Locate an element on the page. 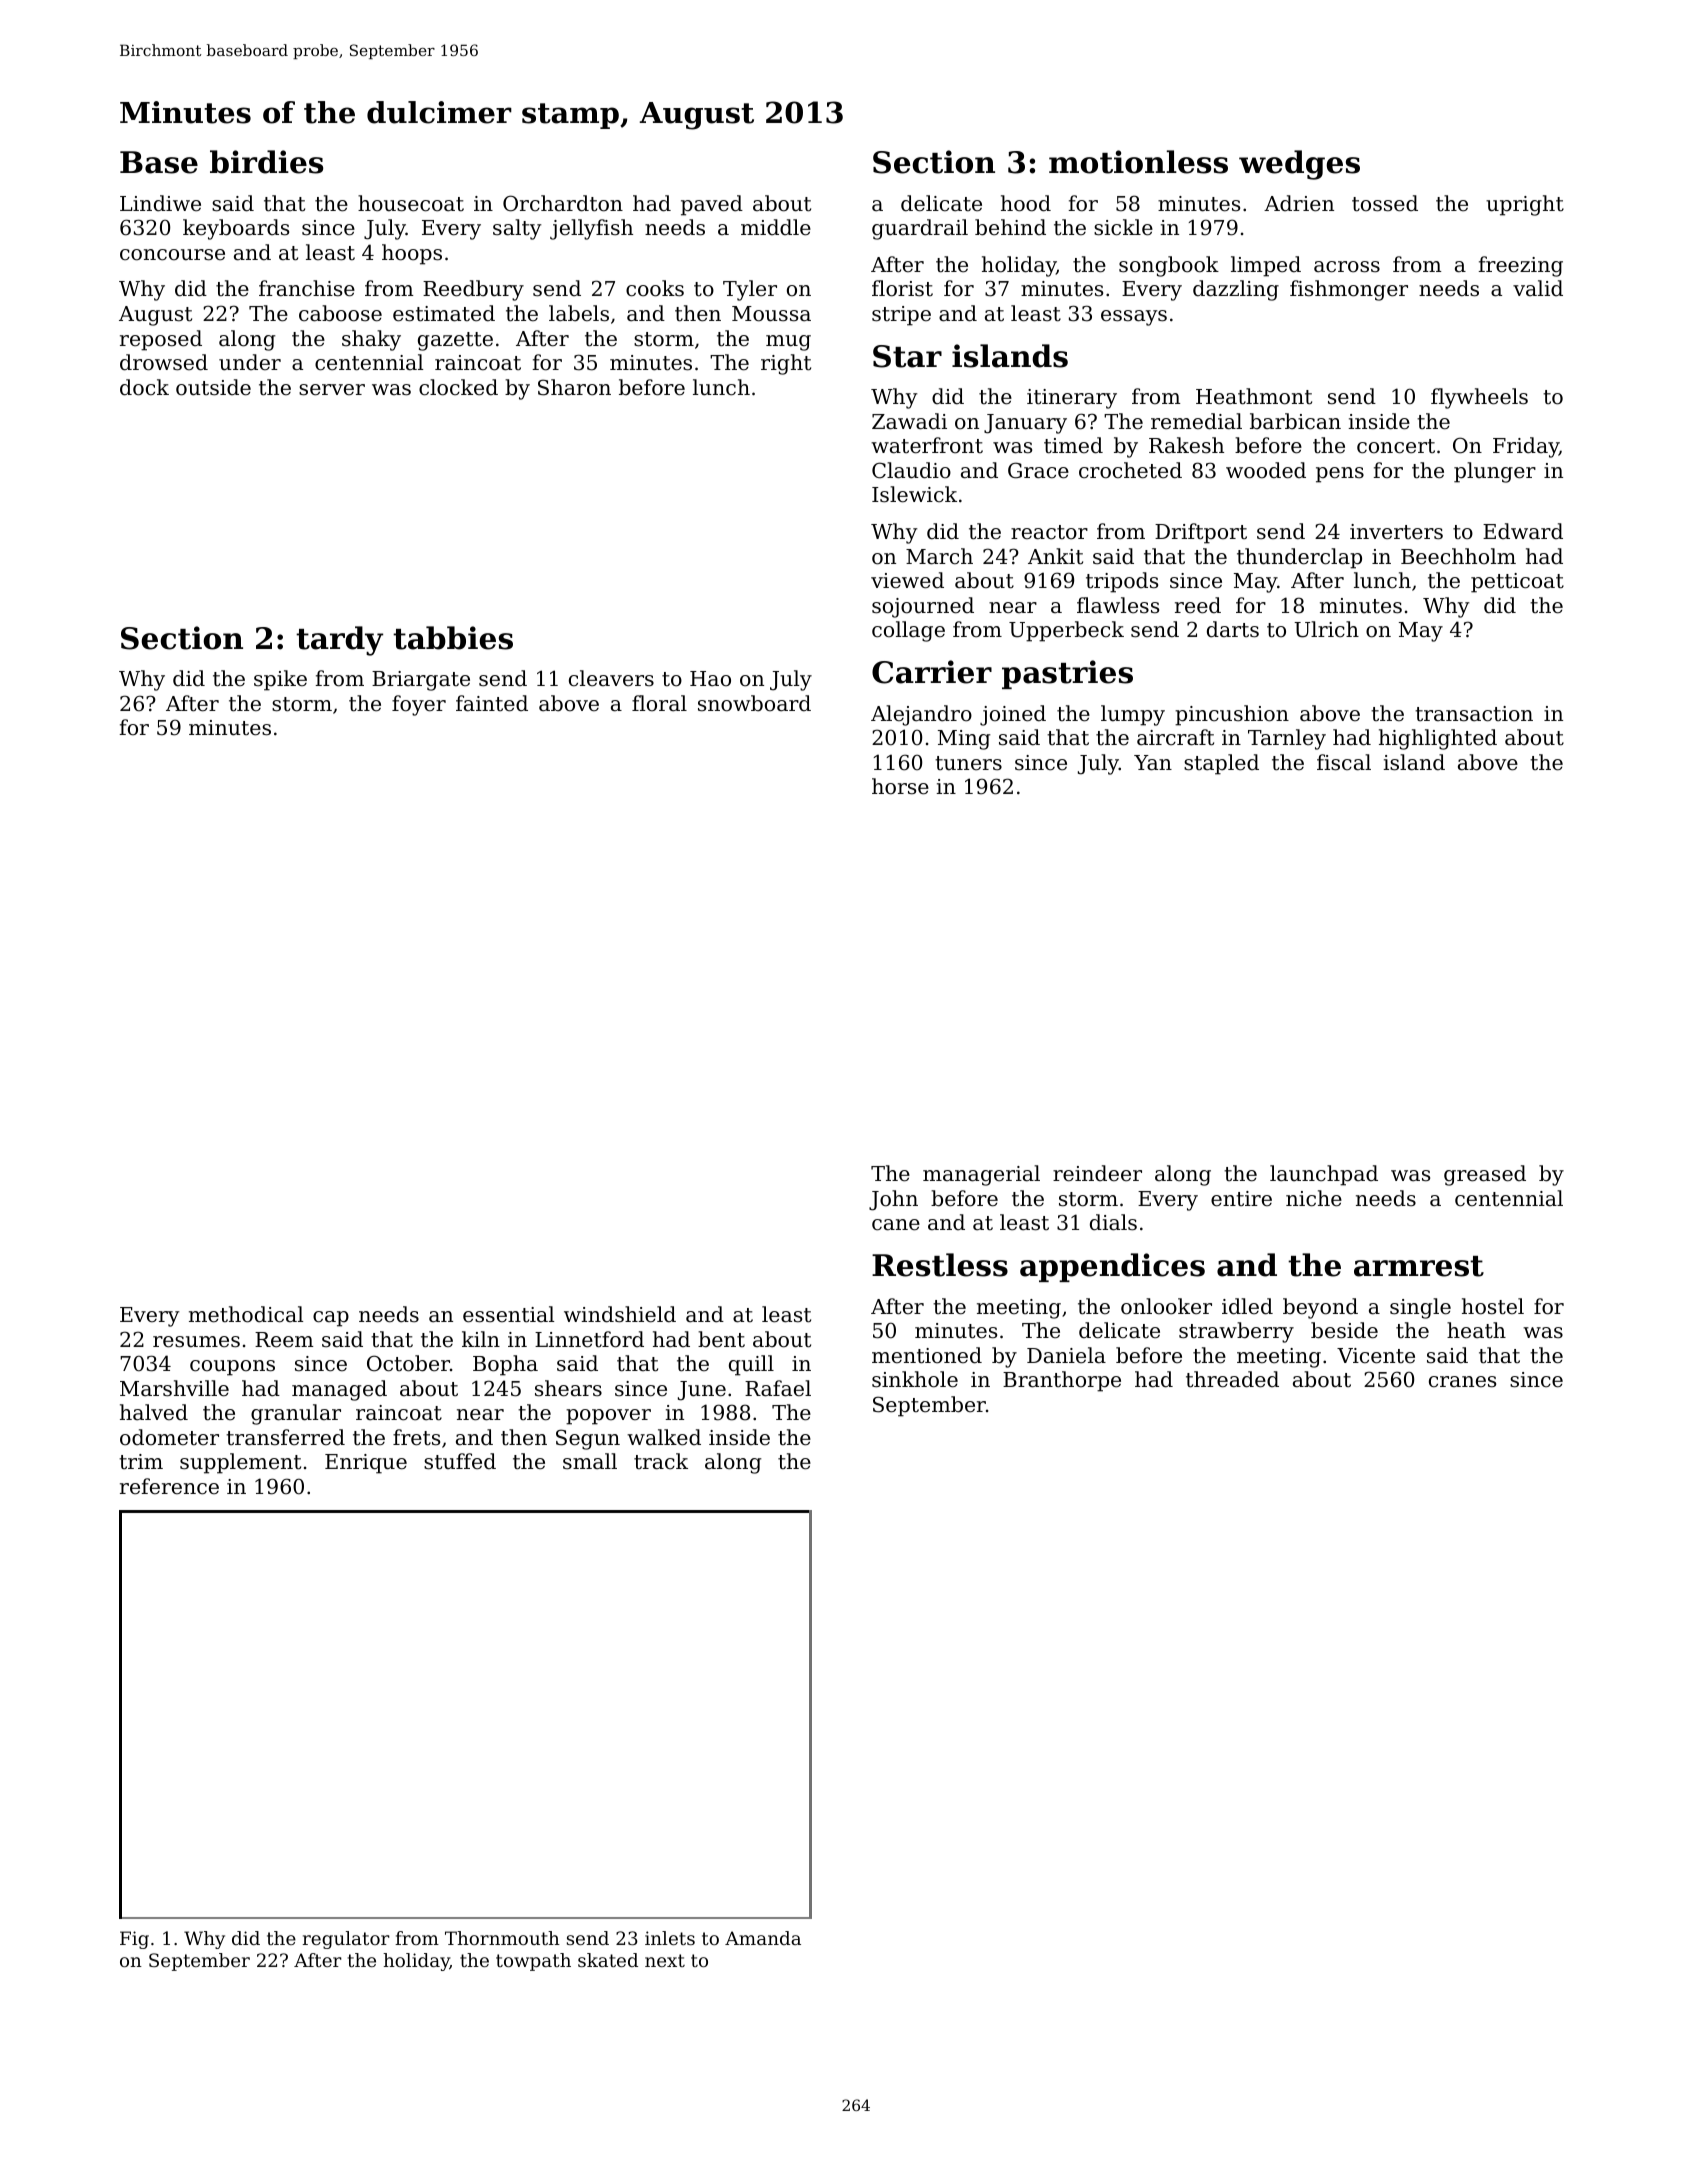 The image size is (1683, 2178). Amanda is located at coordinates (763, 1938).
